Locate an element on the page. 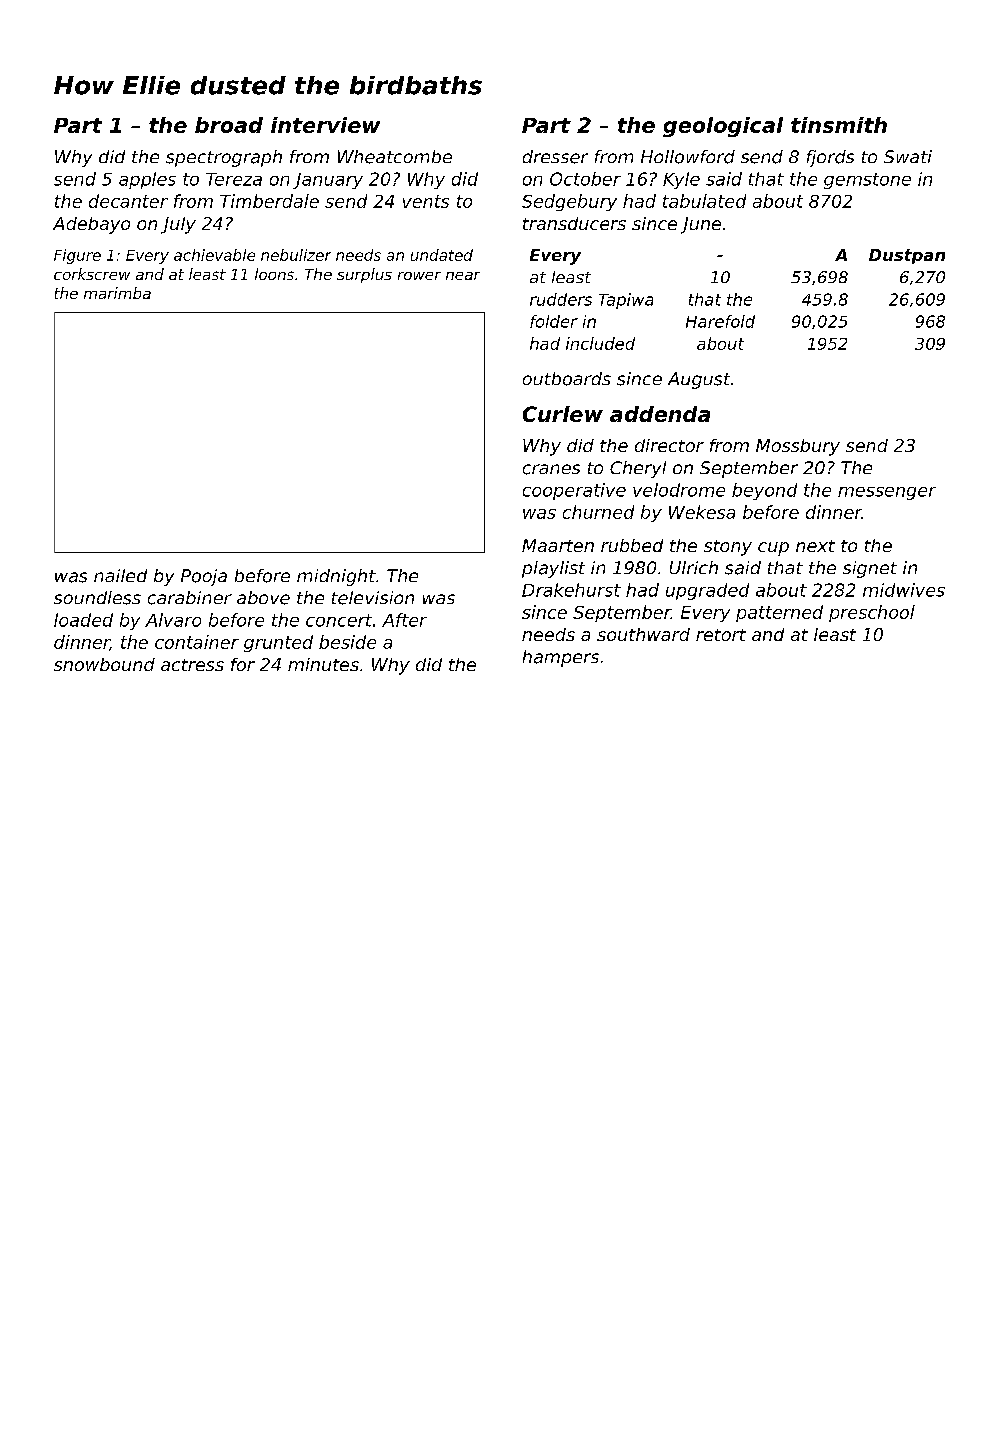  August is located at coordinates (699, 380).
